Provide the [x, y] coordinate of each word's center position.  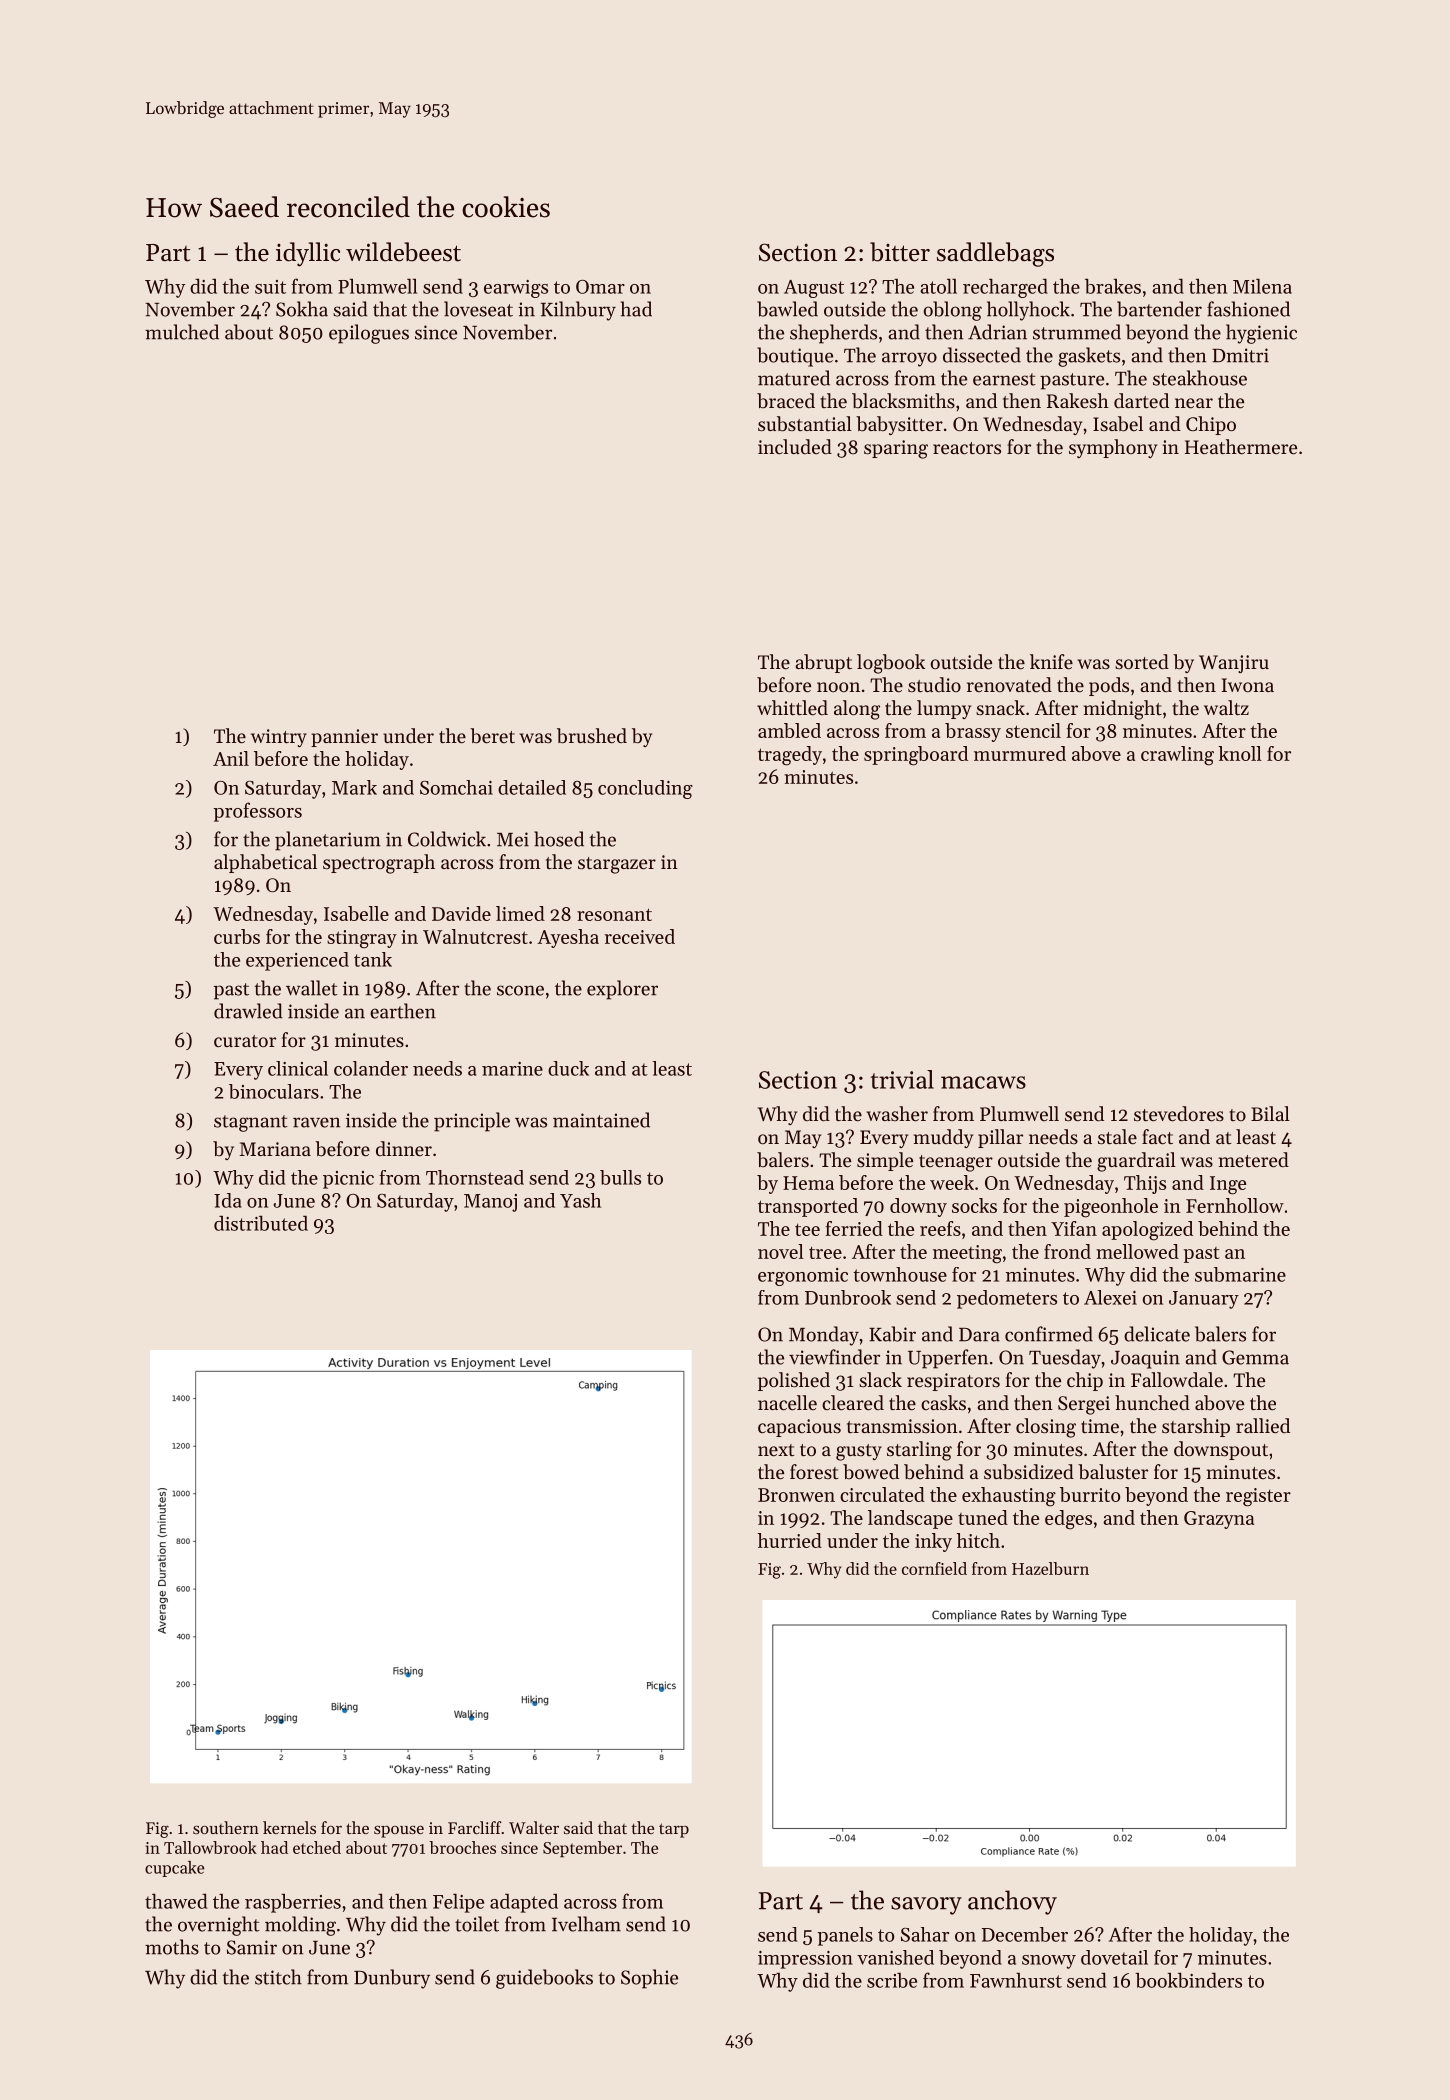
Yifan [1074, 1228]
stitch [278, 1977]
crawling [1177, 756]
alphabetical [265, 863]
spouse [399, 1832]
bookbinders [1188, 1980]
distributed [261, 1223]
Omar [600, 287]
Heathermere [1241, 447]
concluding [645, 789]
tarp [674, 1830]
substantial [805, 424]
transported [808, 1207]
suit [270, 287]
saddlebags [995, 254]
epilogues [369, 334]
